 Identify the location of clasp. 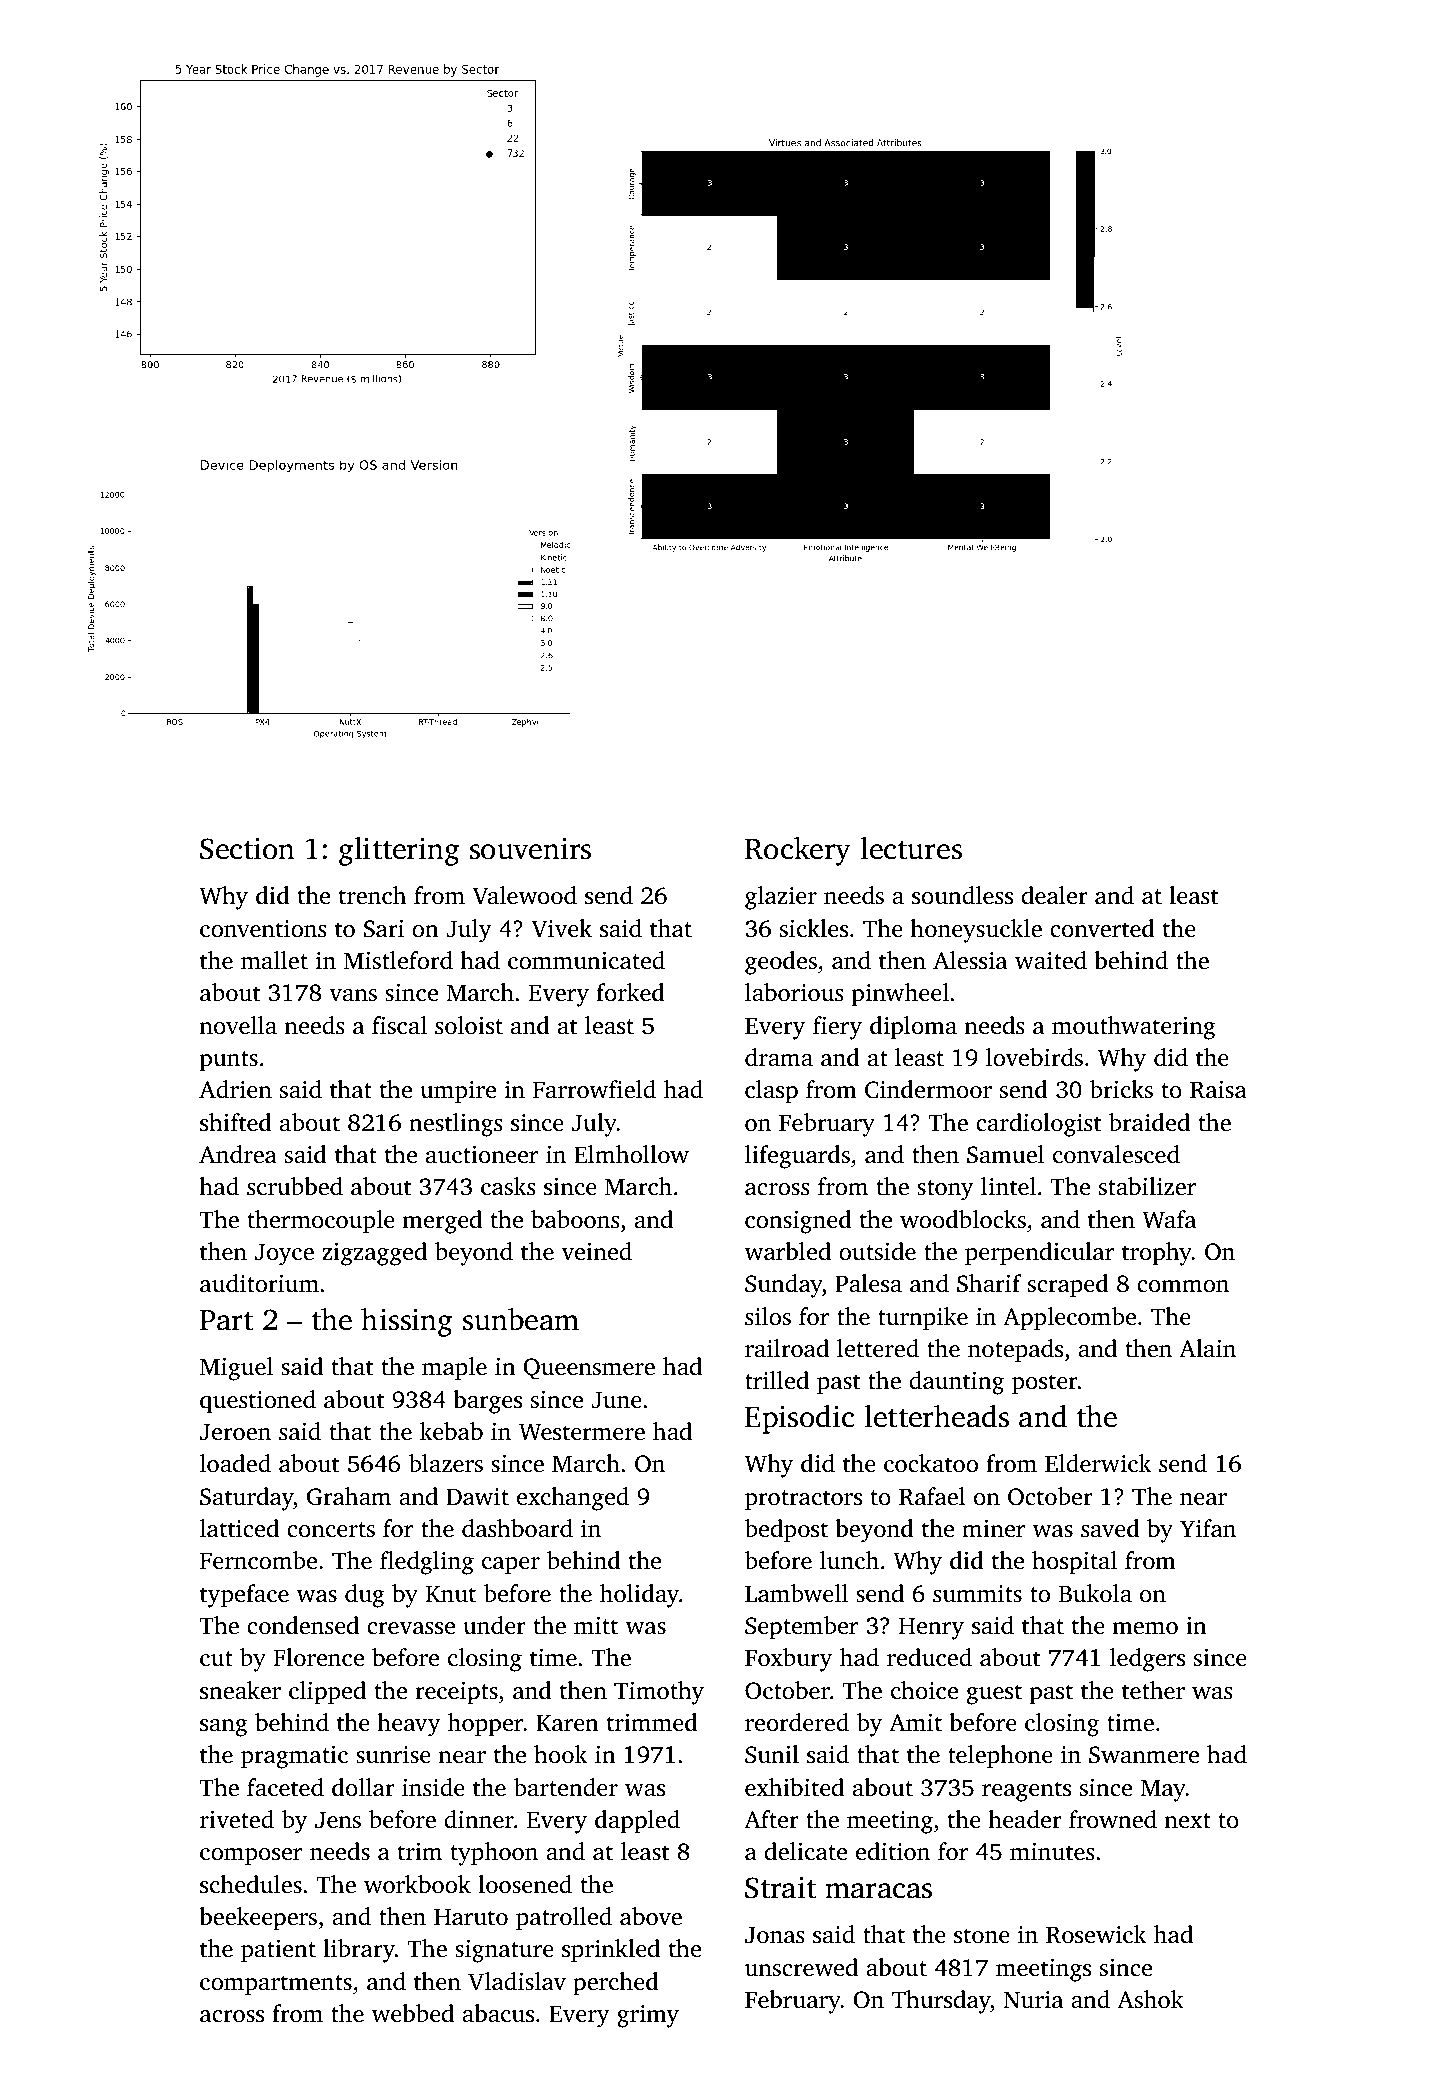
(771, 1092).
